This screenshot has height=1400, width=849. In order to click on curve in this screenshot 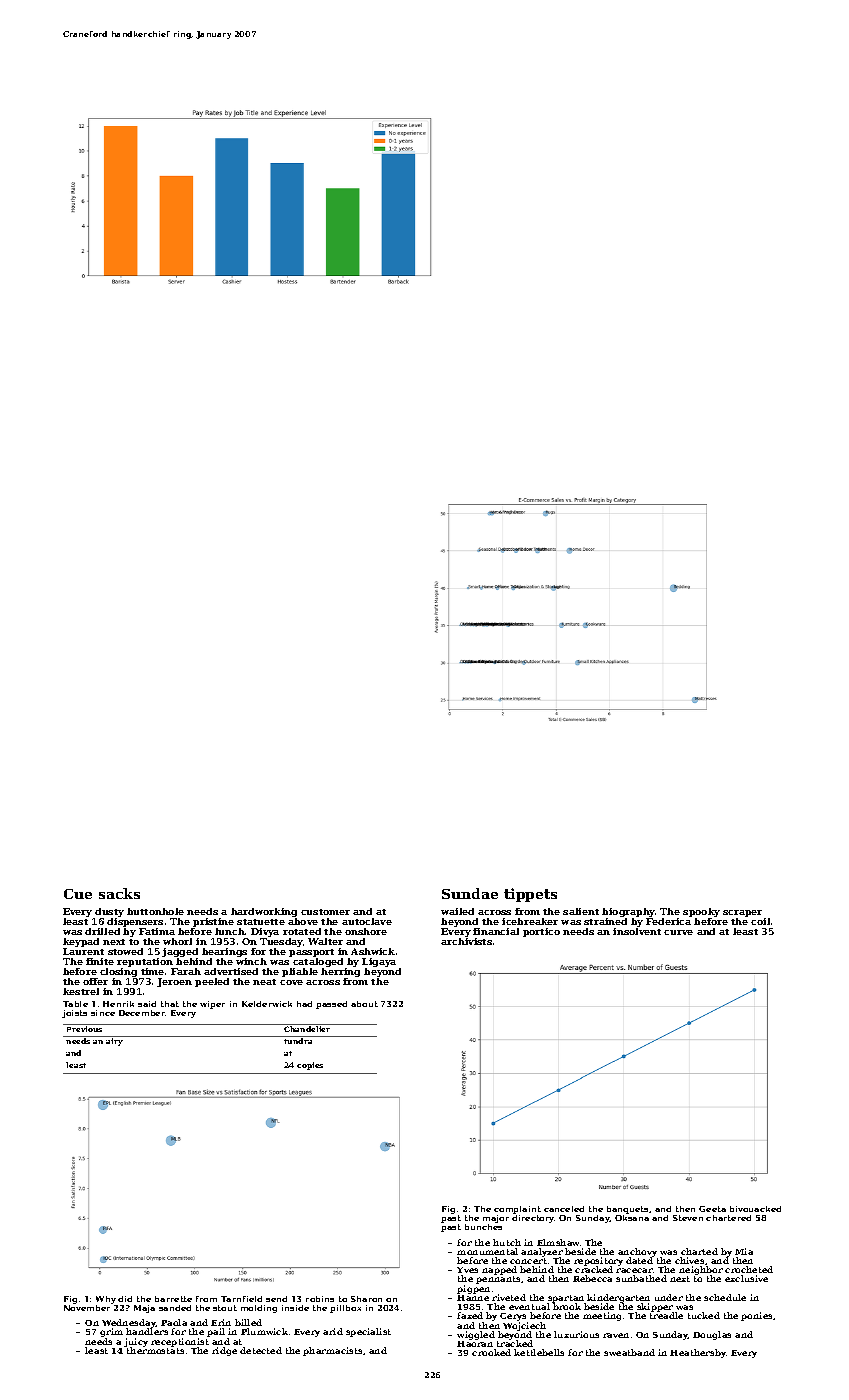, I will do `click(678, 932)`.
